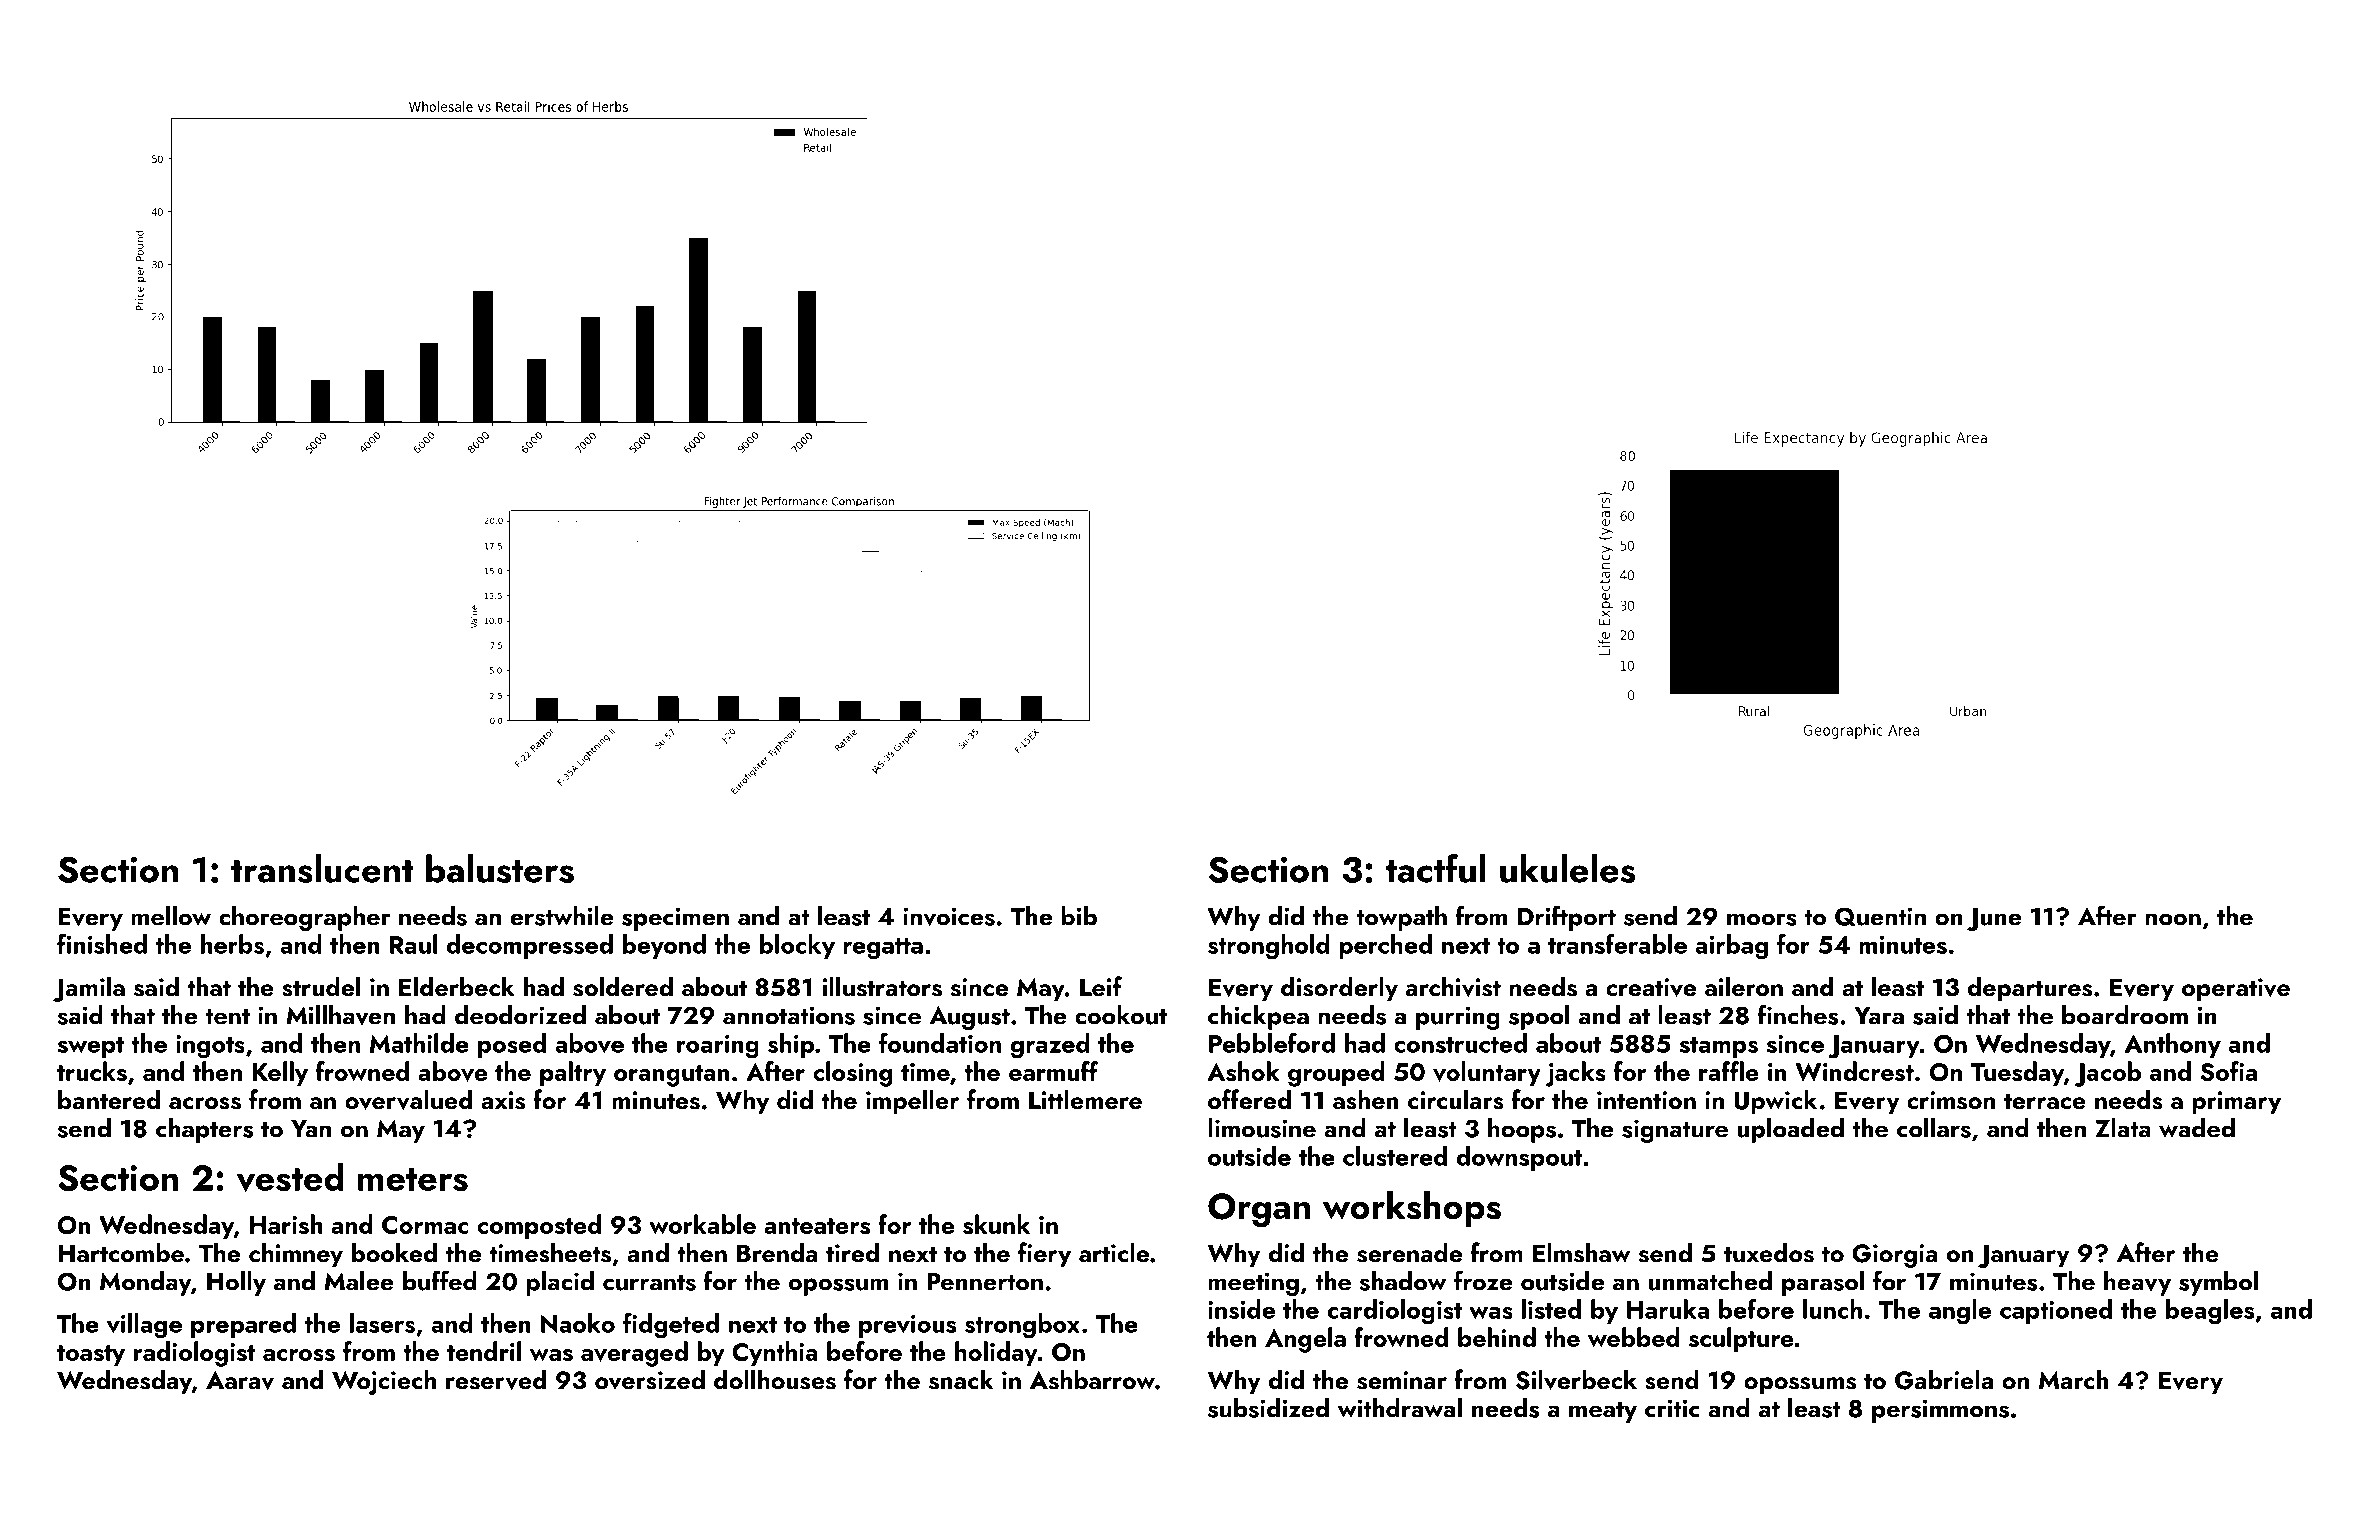 The width and height of the image is (2380, 1540). What do you see at coordinates (1259, 1210) in the image?
I see `Organ` at bounding box center [1259, 1210].
